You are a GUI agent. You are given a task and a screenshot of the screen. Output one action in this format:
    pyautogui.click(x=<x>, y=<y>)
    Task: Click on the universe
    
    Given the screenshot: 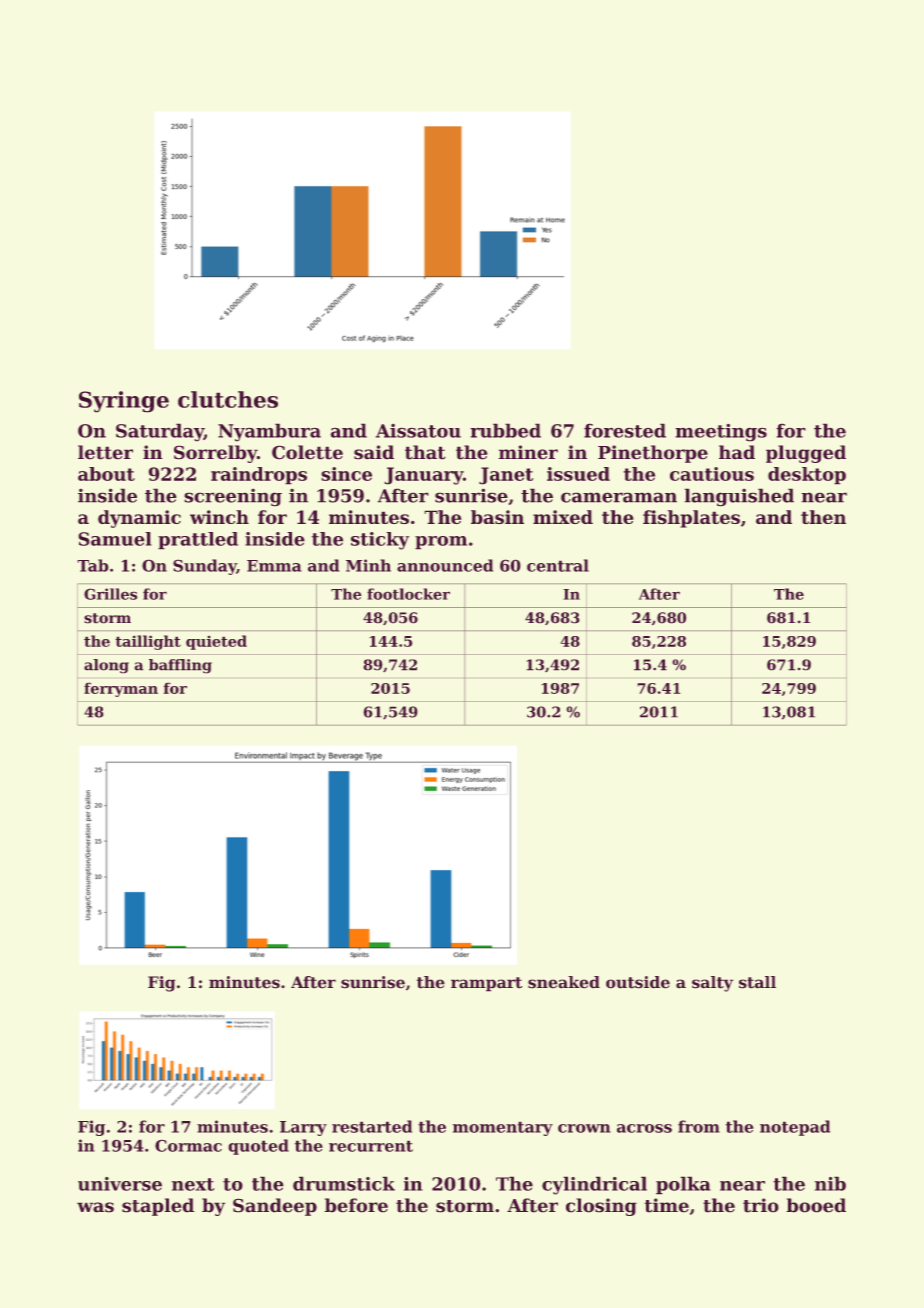 What is the action you would take?
    pyautogui.click(x=120, y=1184)
